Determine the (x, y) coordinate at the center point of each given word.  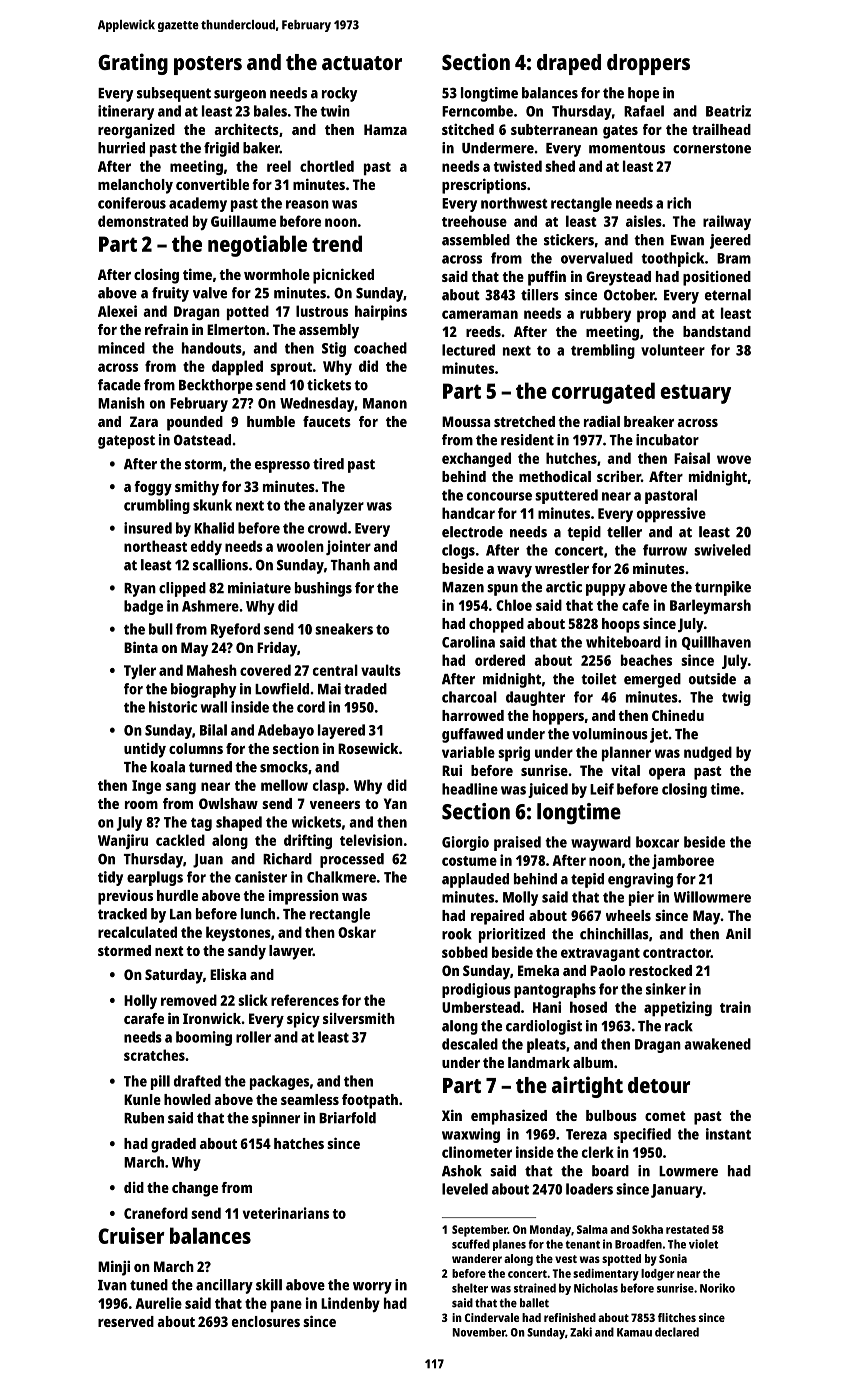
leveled (465, 1189)
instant (728, 1134)
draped (569, 64)
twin (335, 111)
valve (210, 293)
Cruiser (131, 1235)
